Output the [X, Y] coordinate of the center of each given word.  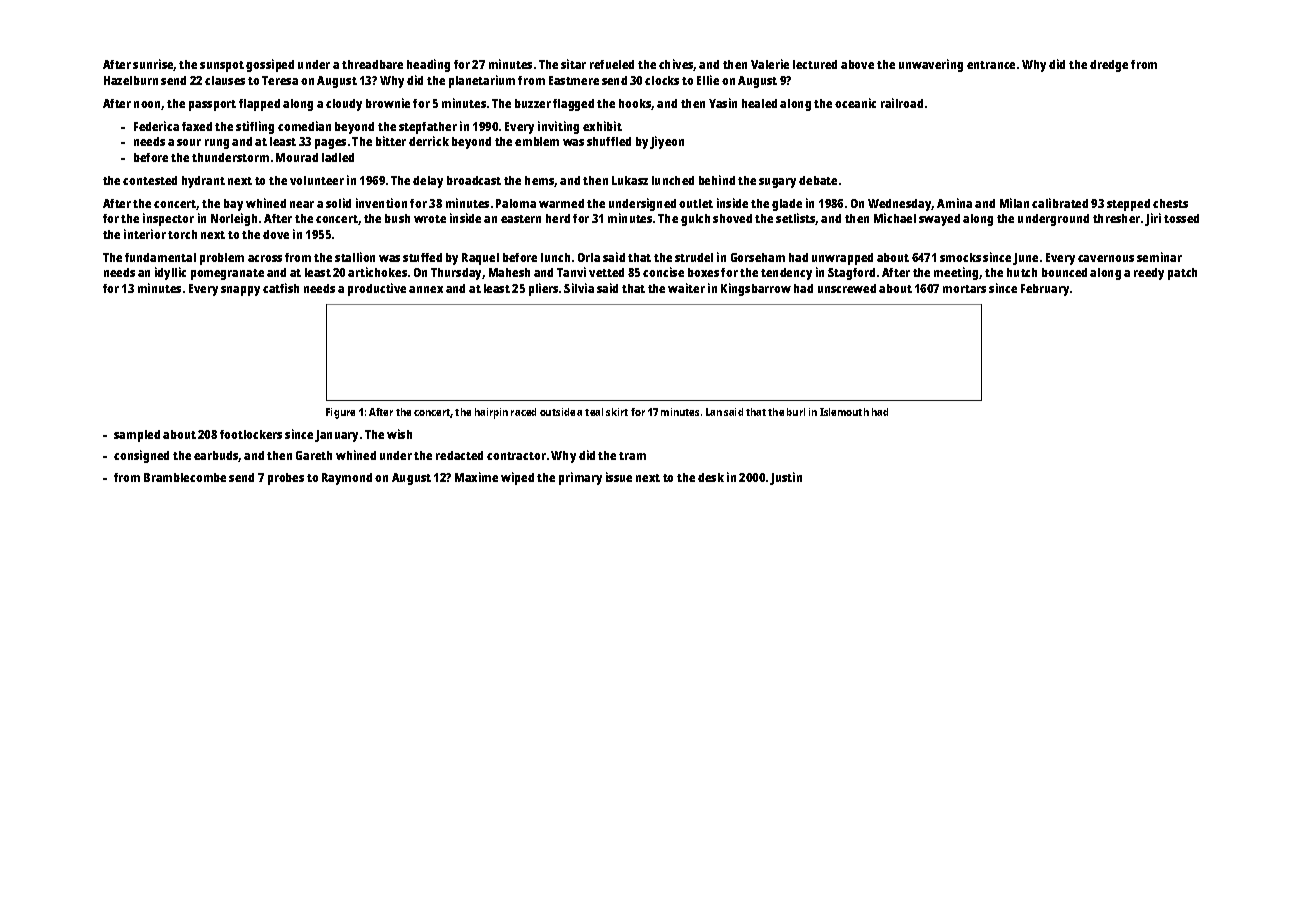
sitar [573, 64]
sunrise [153, 65]
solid [338, 203]
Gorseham [758, 257]
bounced [1064, 272]
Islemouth [844, 412]
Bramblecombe [185, 477]
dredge [1109, 66]
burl [796, 412]
